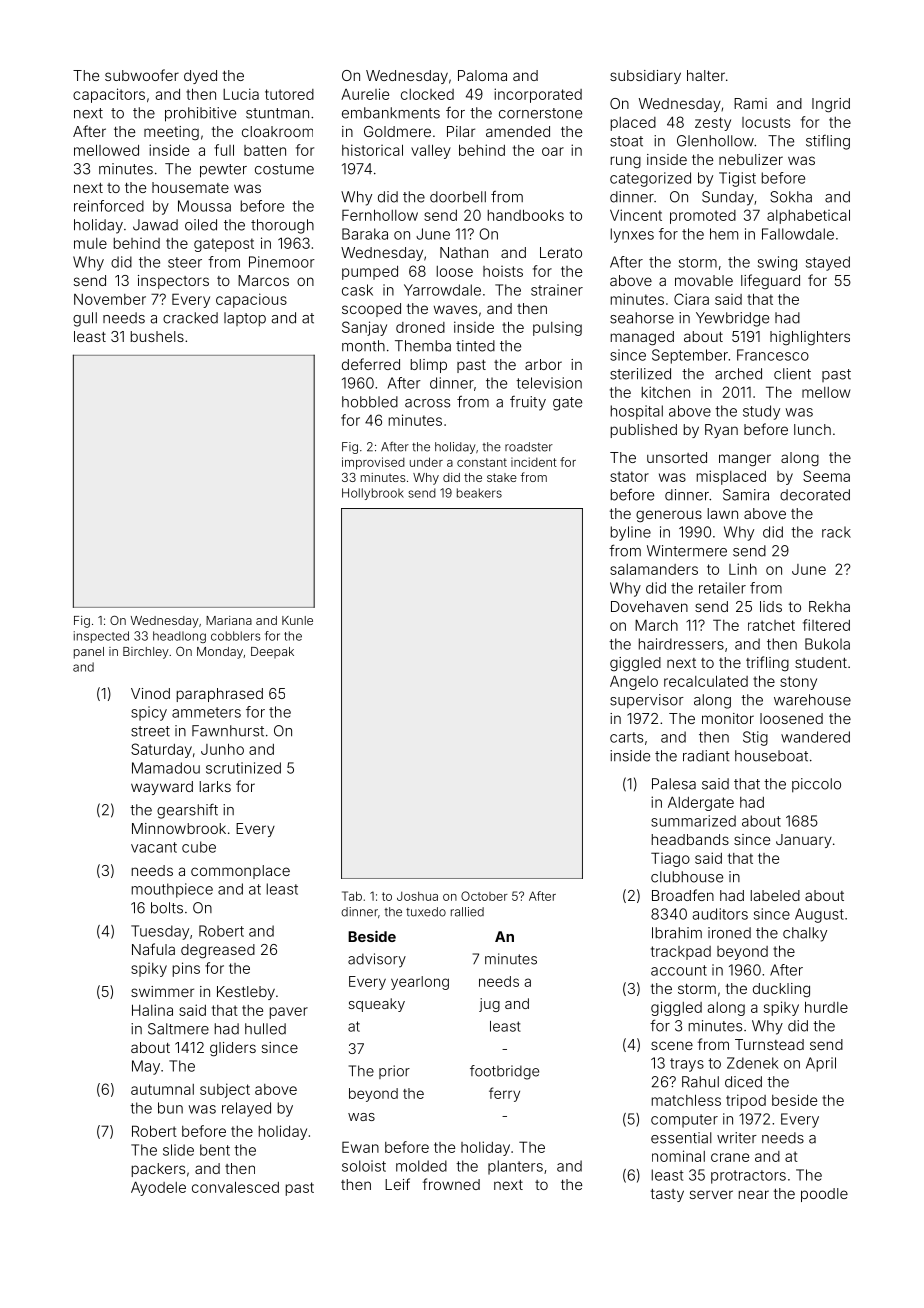  What do you see at coordinates (815, 737) in the page?
I see `wandered` at bounding box center [815, 737].
